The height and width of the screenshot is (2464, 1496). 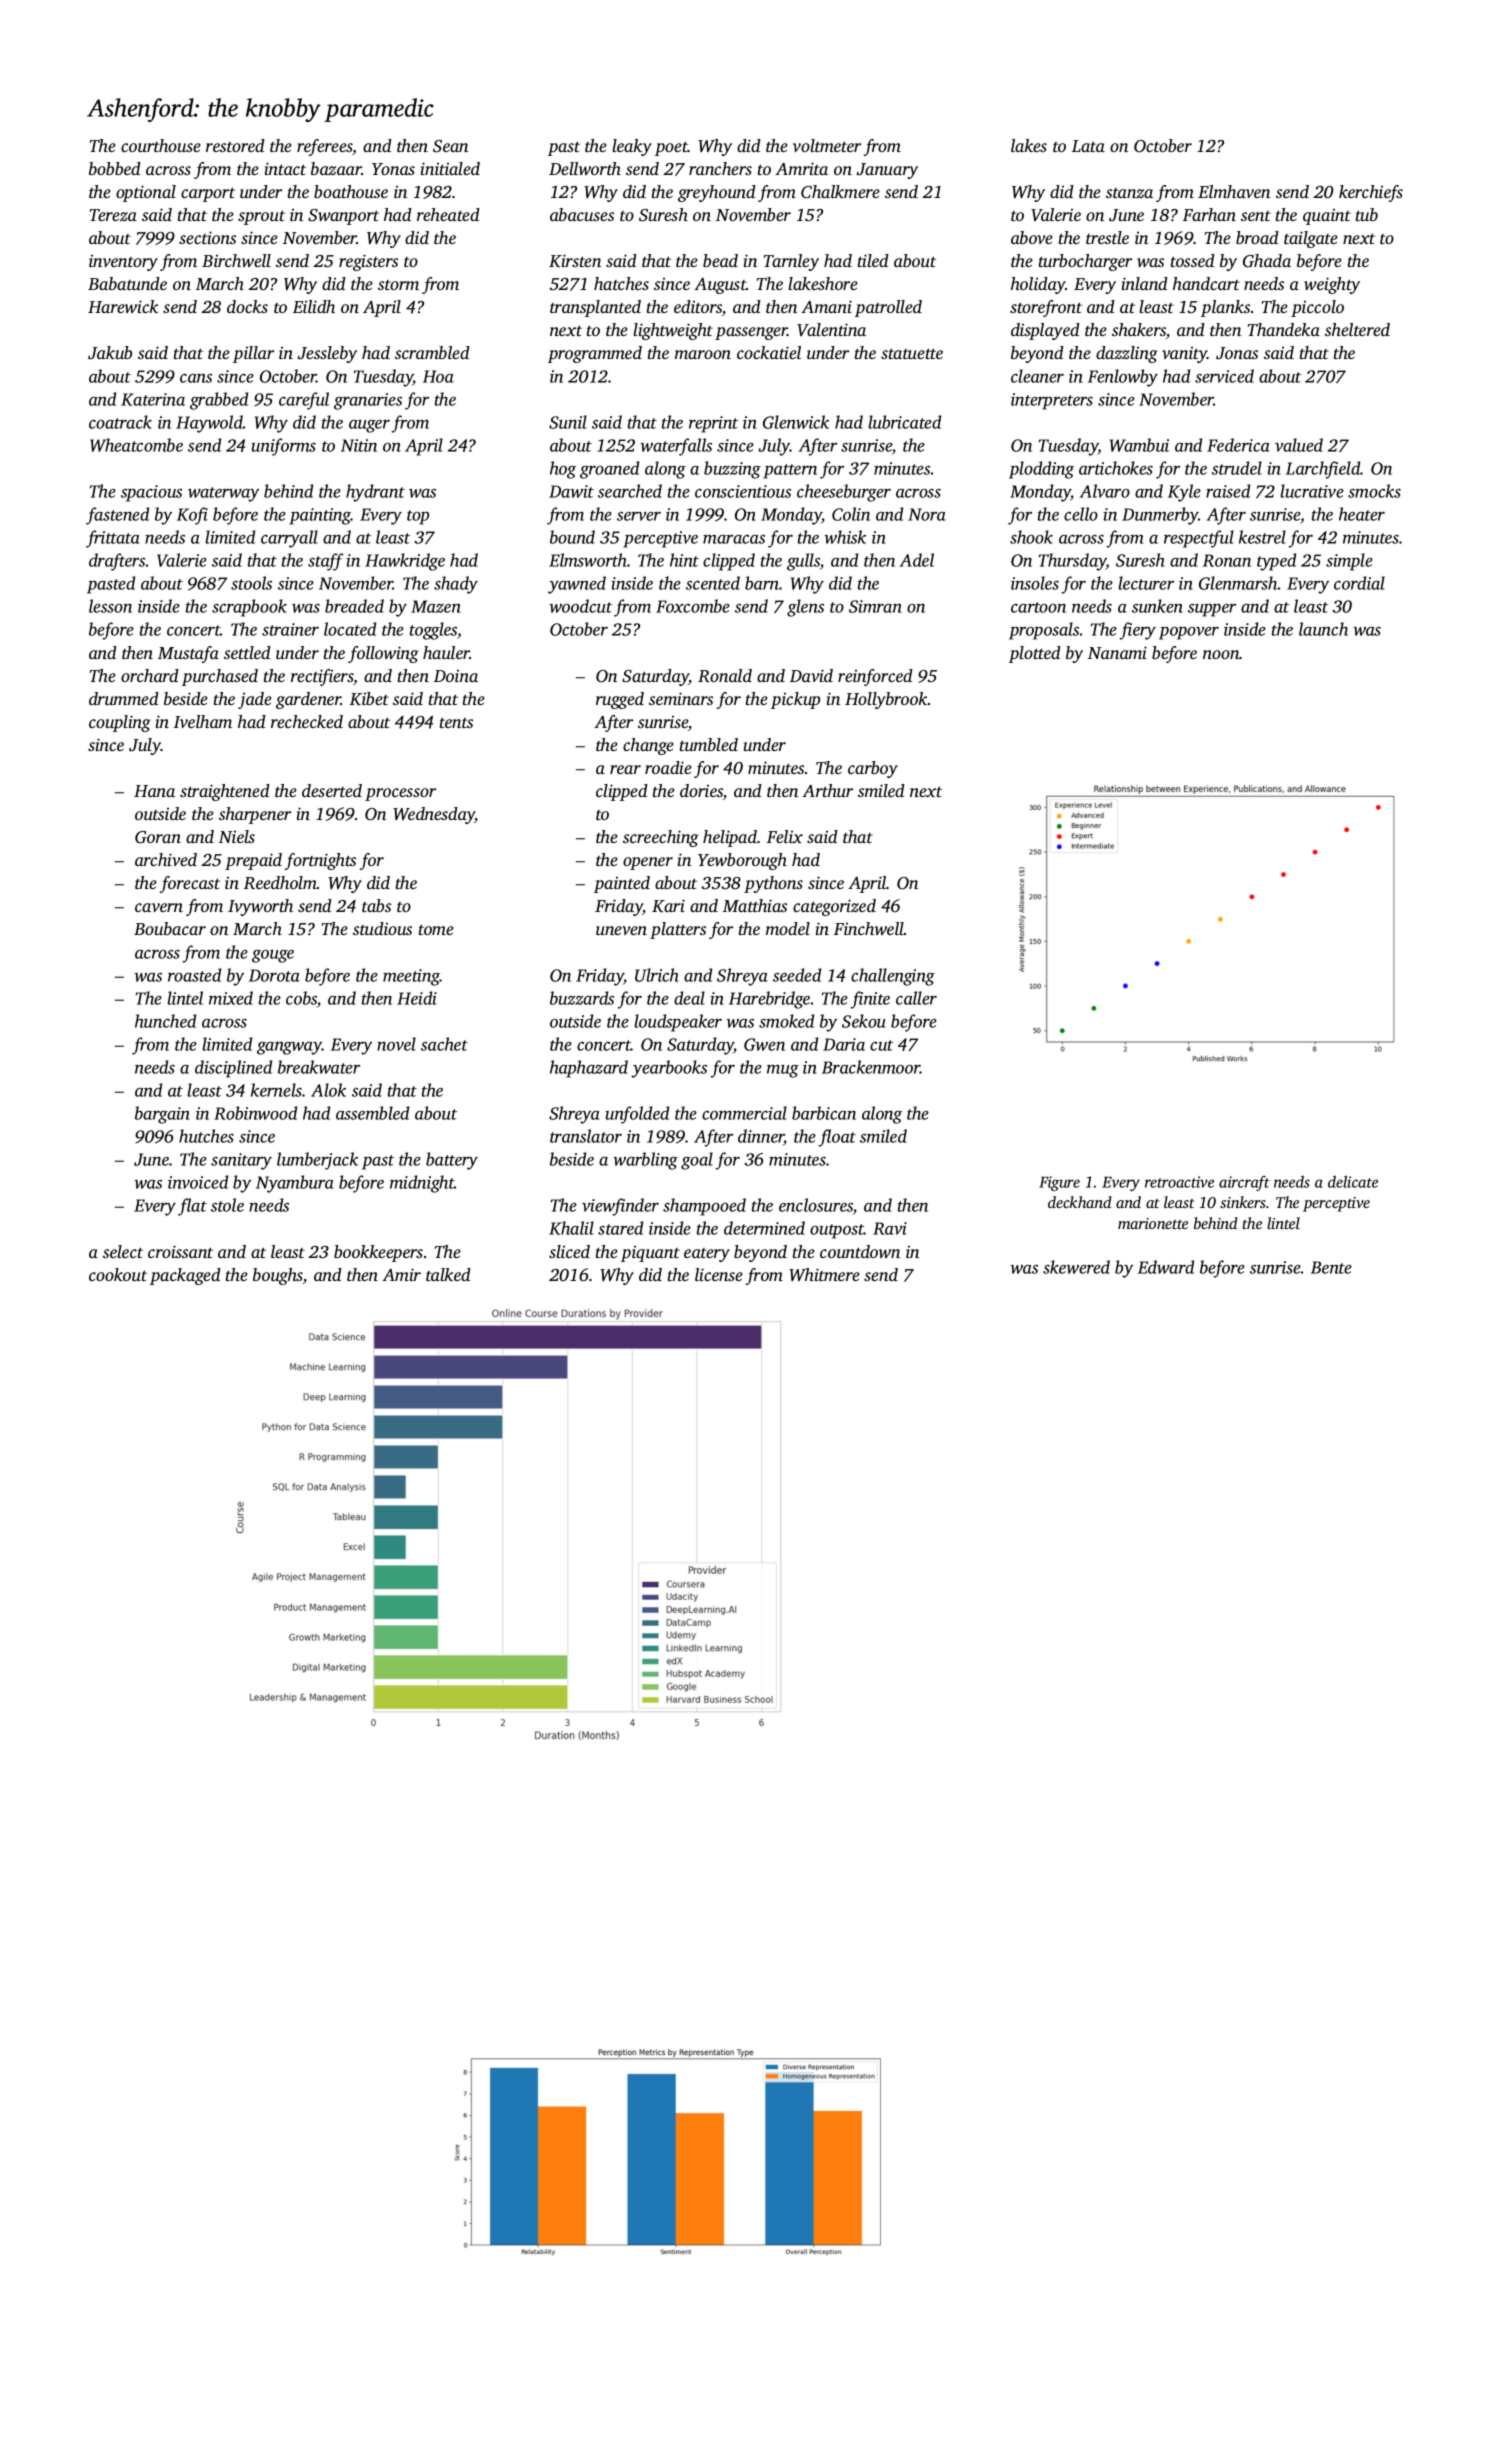 What do you see at coordinates (1221, 654) in the screenshot?
I see `noon` at bounding box center [1221, 654].
